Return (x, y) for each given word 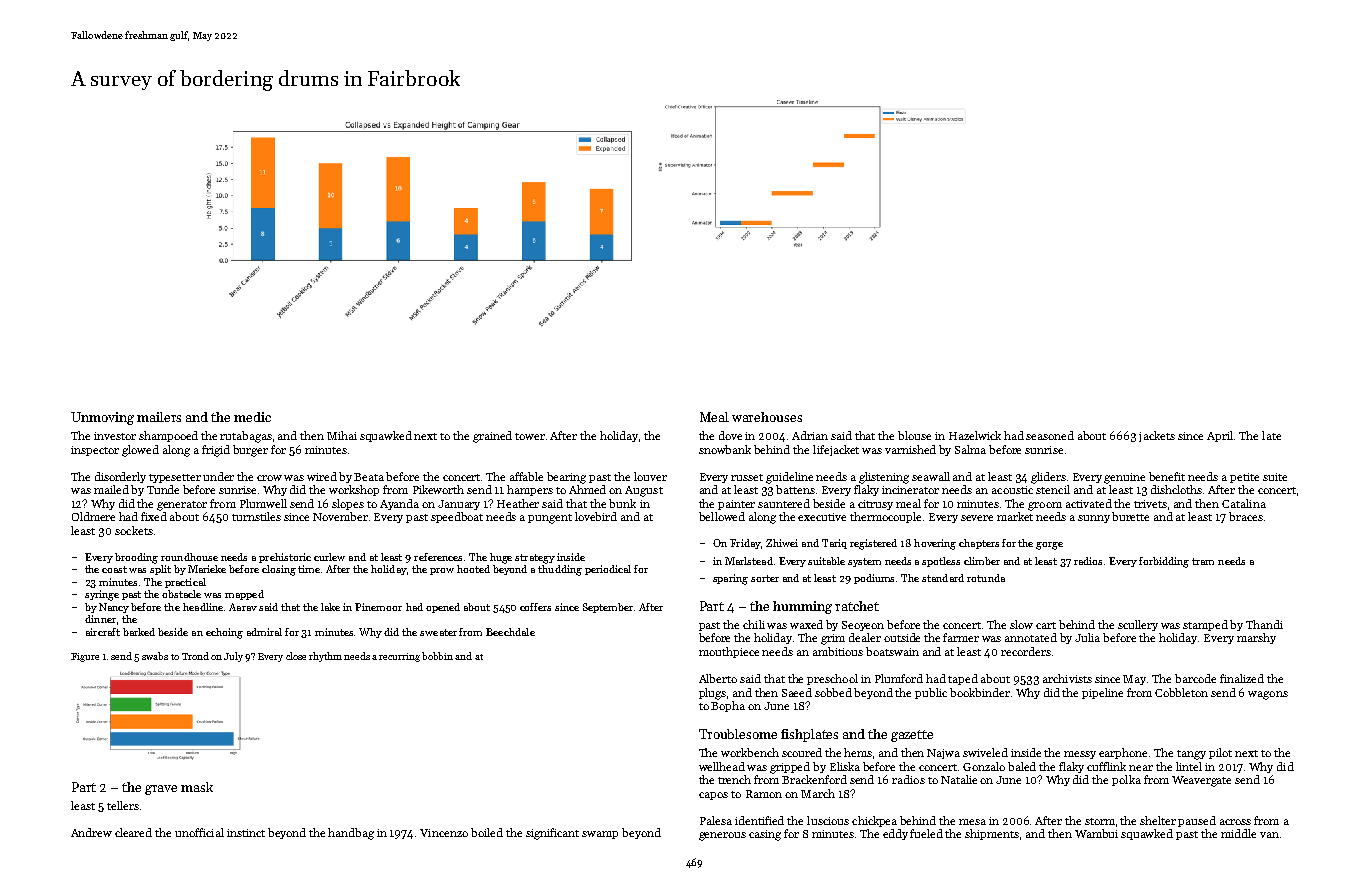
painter (736, 505)
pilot (1220, 753)
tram (1203, 561)
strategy (535, 559)
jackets (1157, 436)
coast (114, 569)
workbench (750, 752)
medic (252, 417)
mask (197, 787)
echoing (224, 633)
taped (963, 679)
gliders (1048, 478)
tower (530, 436)
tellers (123, 805)
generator (182, 506)
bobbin (437, 656)
